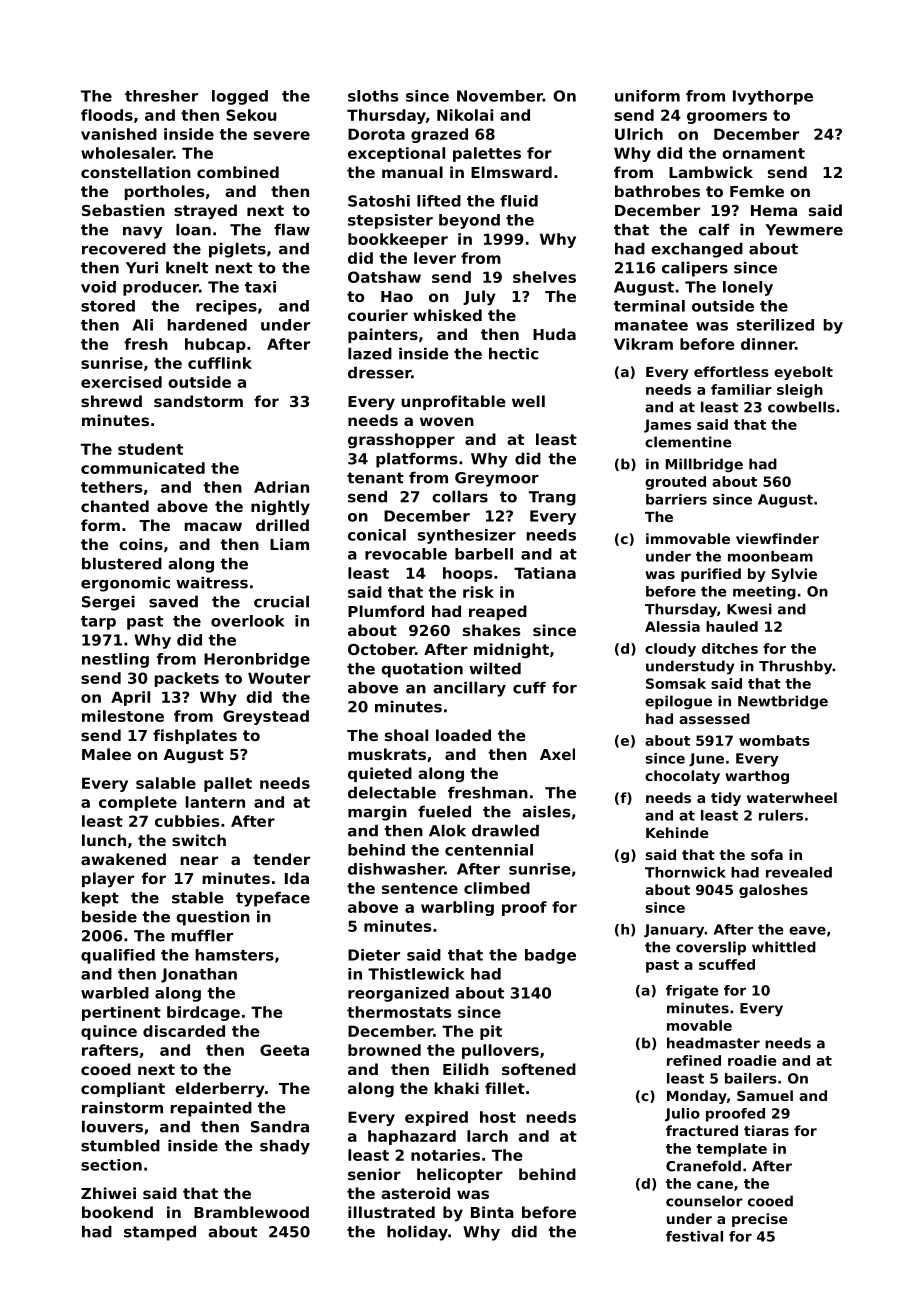  Describe the element at coordinates (711, 575) in the screenshot. I see `purified` at that location.
